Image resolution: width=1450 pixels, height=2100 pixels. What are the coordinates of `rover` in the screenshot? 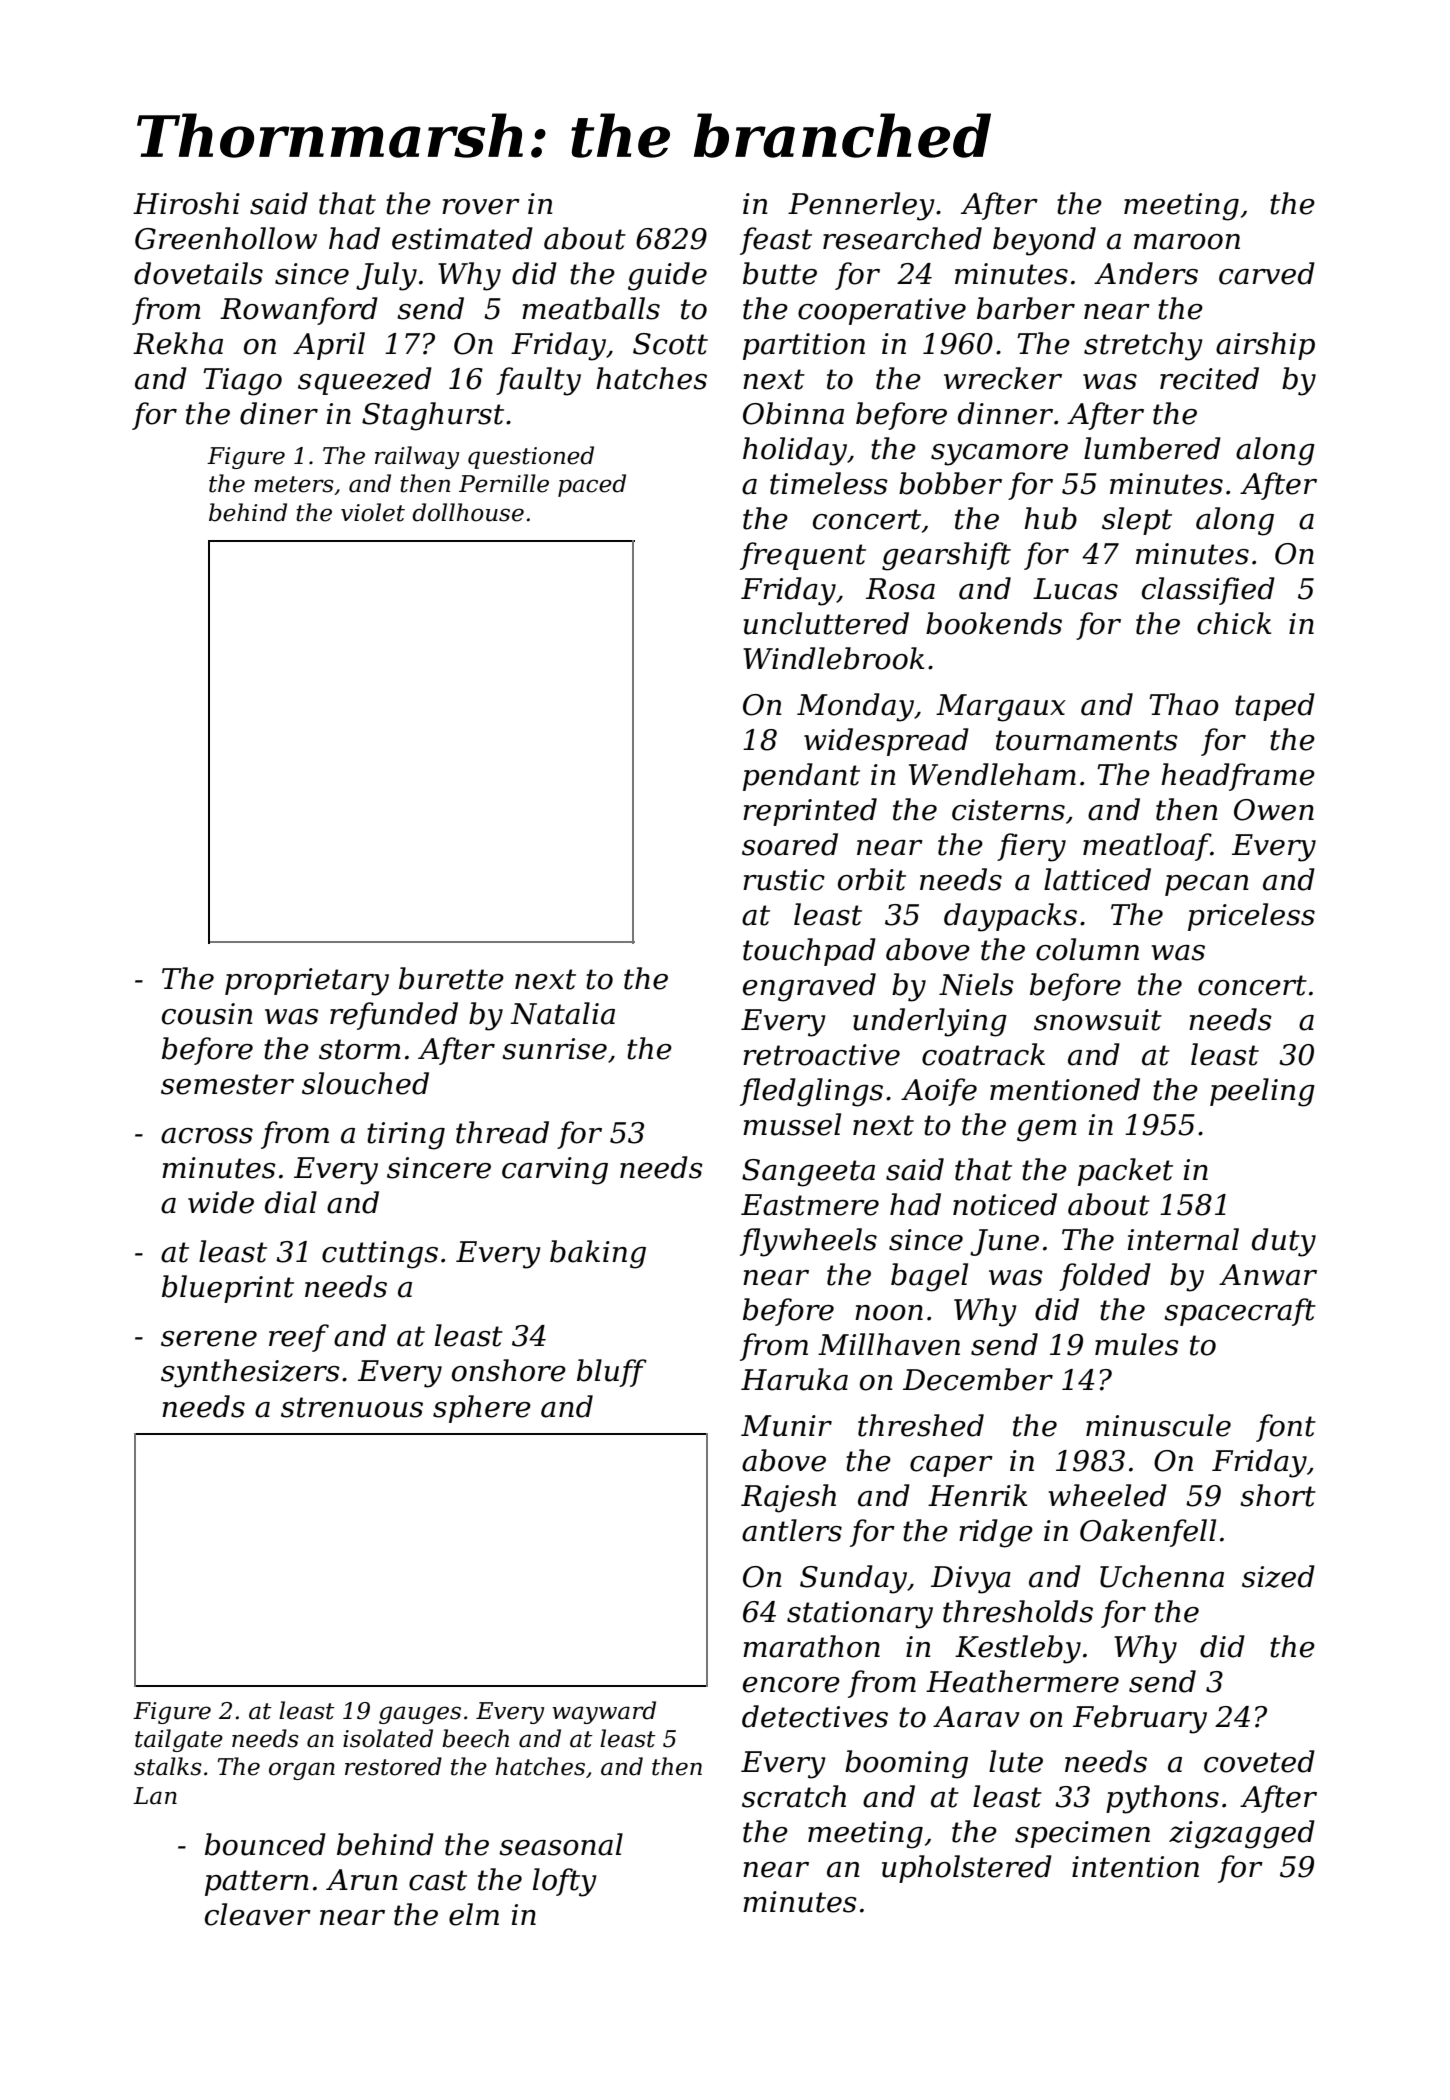 It's located at (481, 207).
